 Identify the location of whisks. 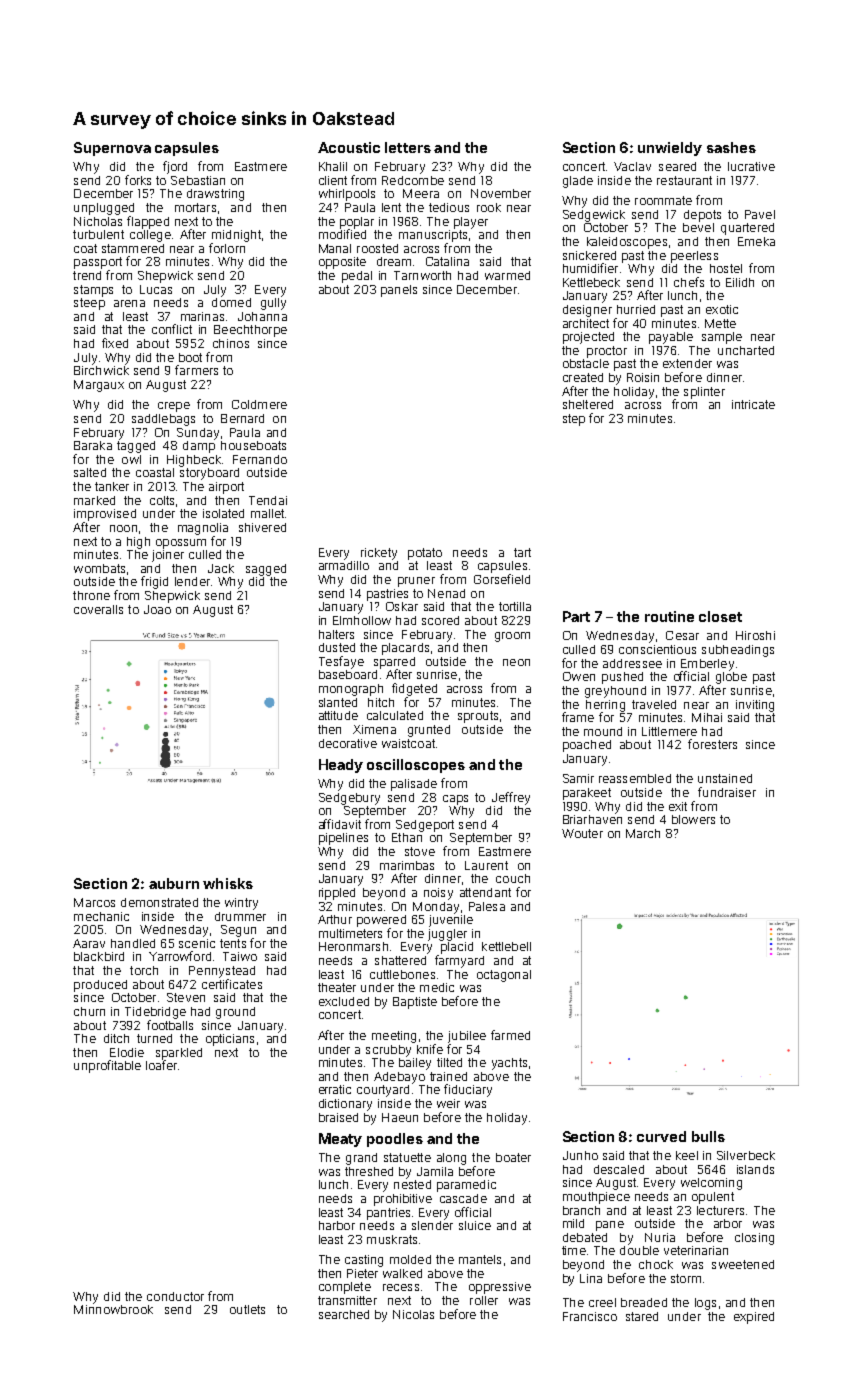
(228, 883).
